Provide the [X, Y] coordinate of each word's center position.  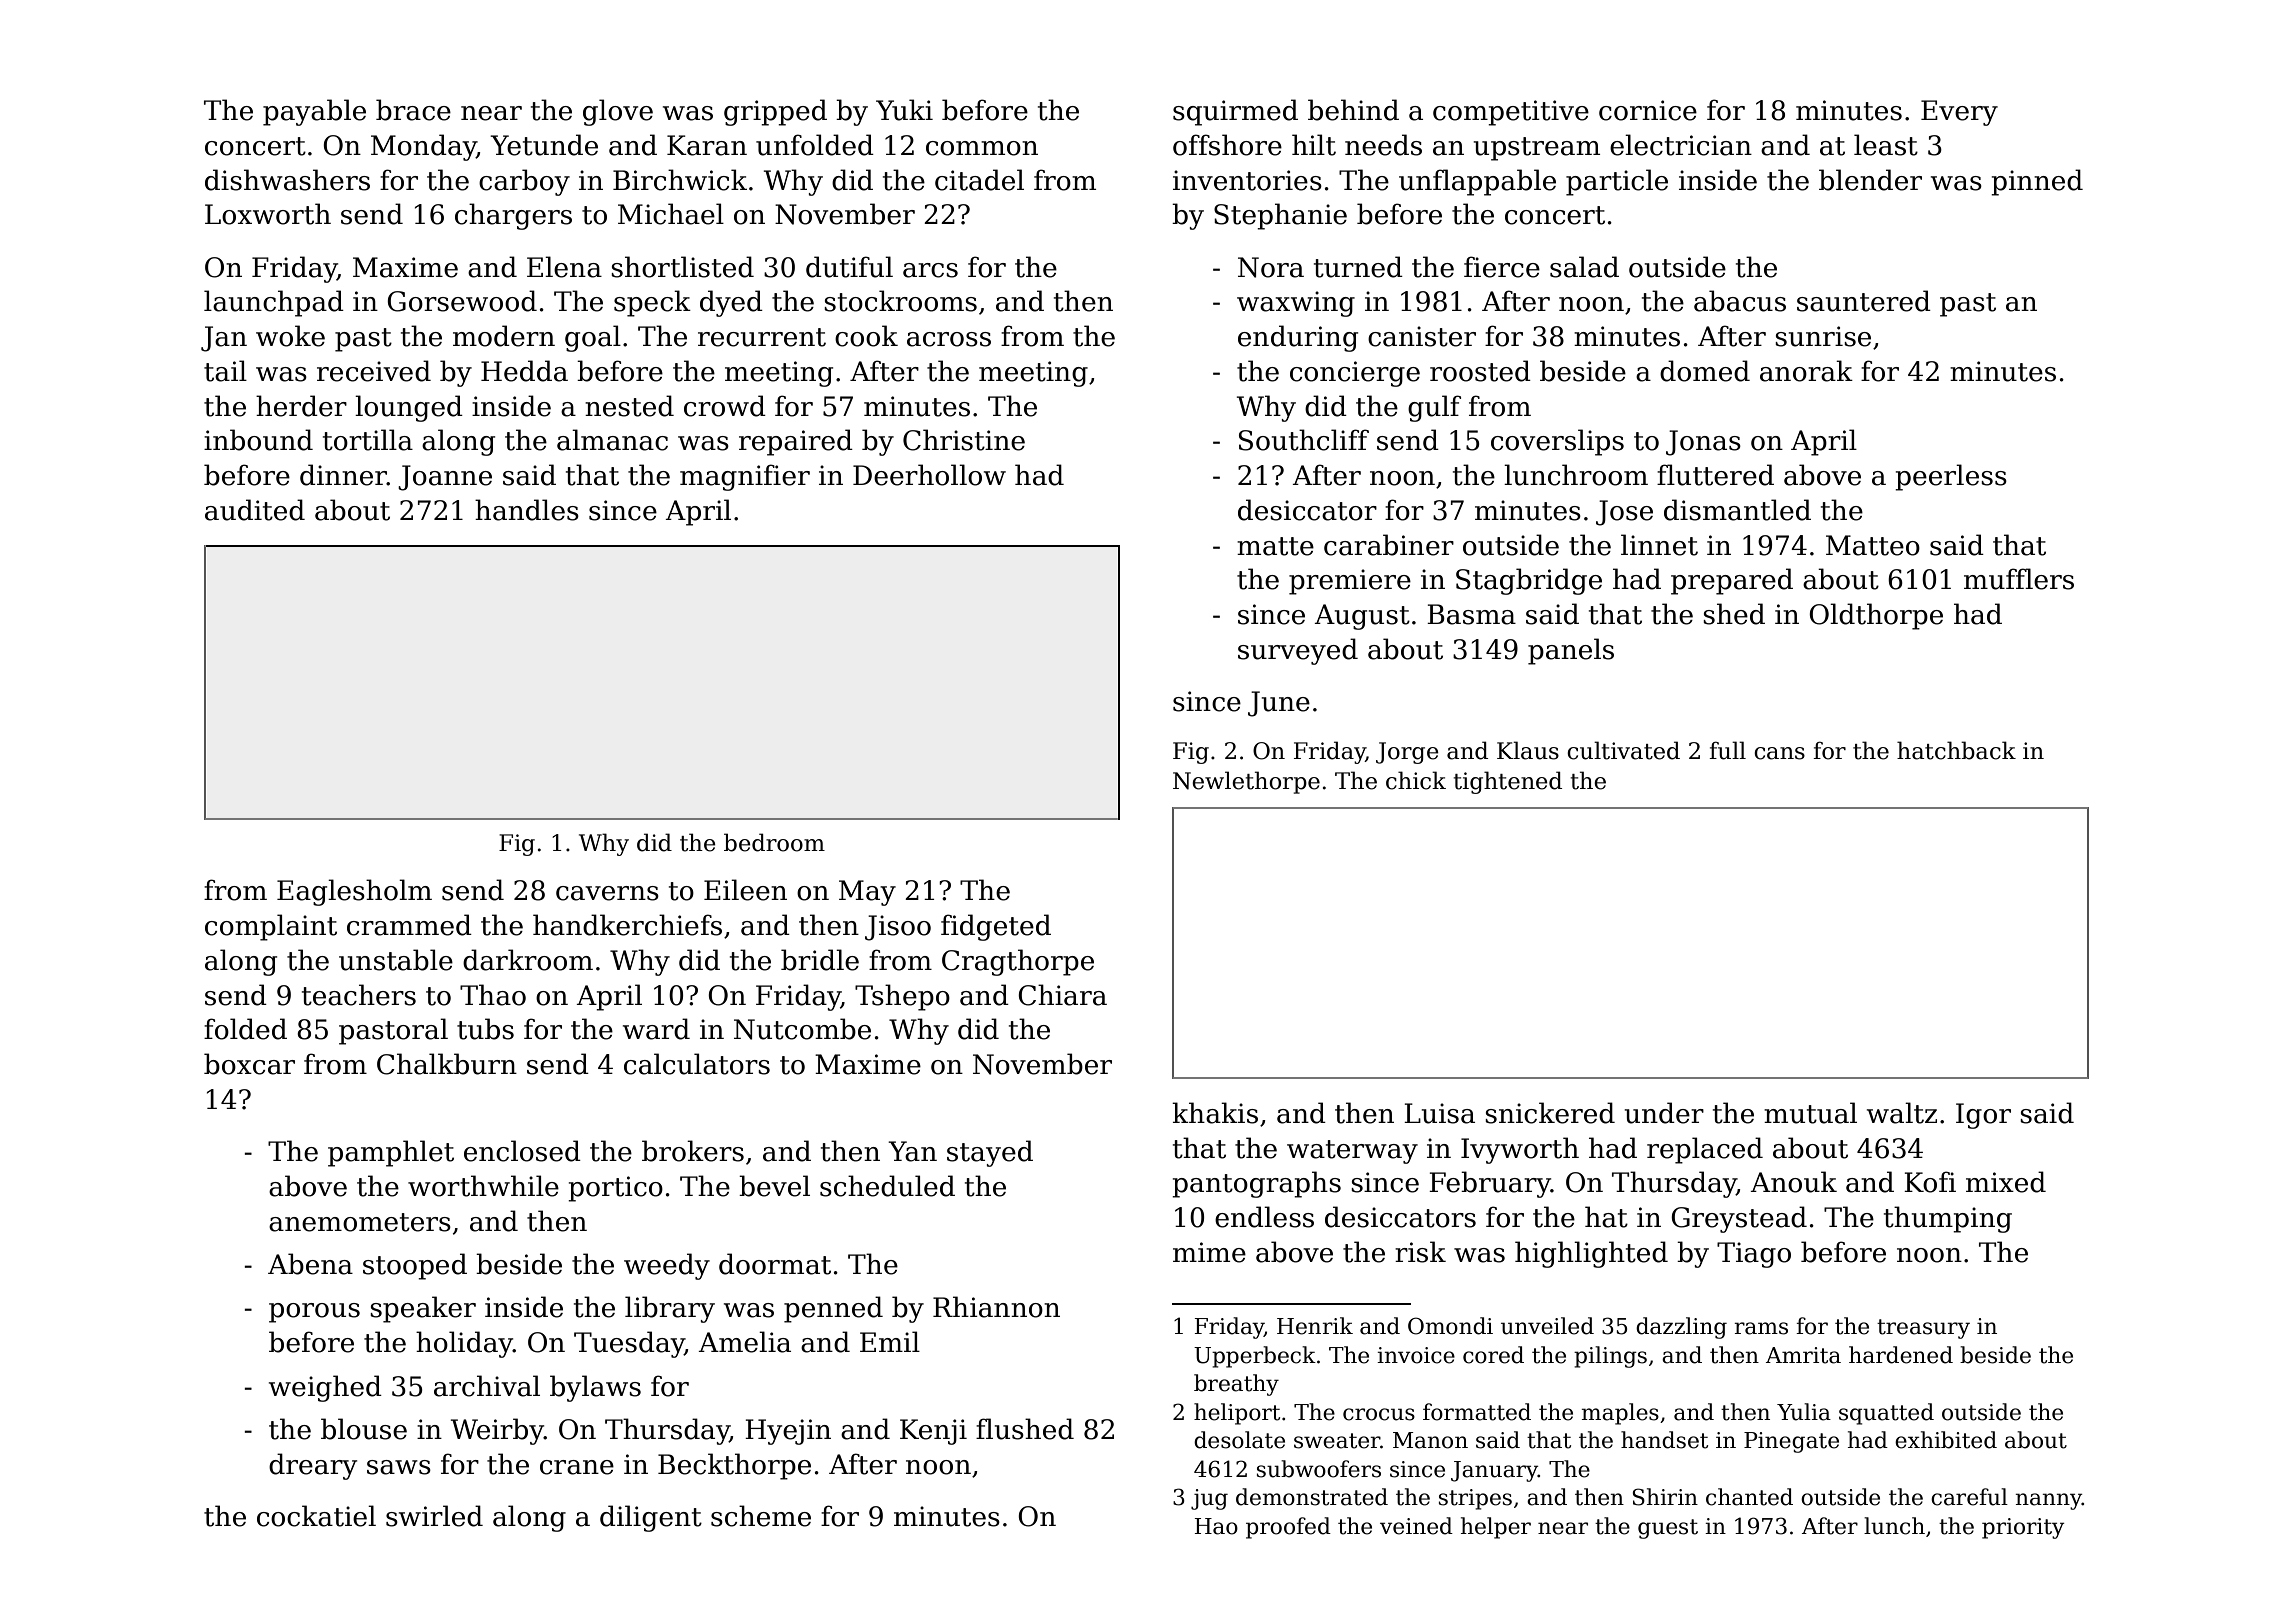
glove [618, 112]
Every [1959, 113]
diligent [651, 1518]
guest [1668, 1529]
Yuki [904, 110]
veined [1416, 1526]
